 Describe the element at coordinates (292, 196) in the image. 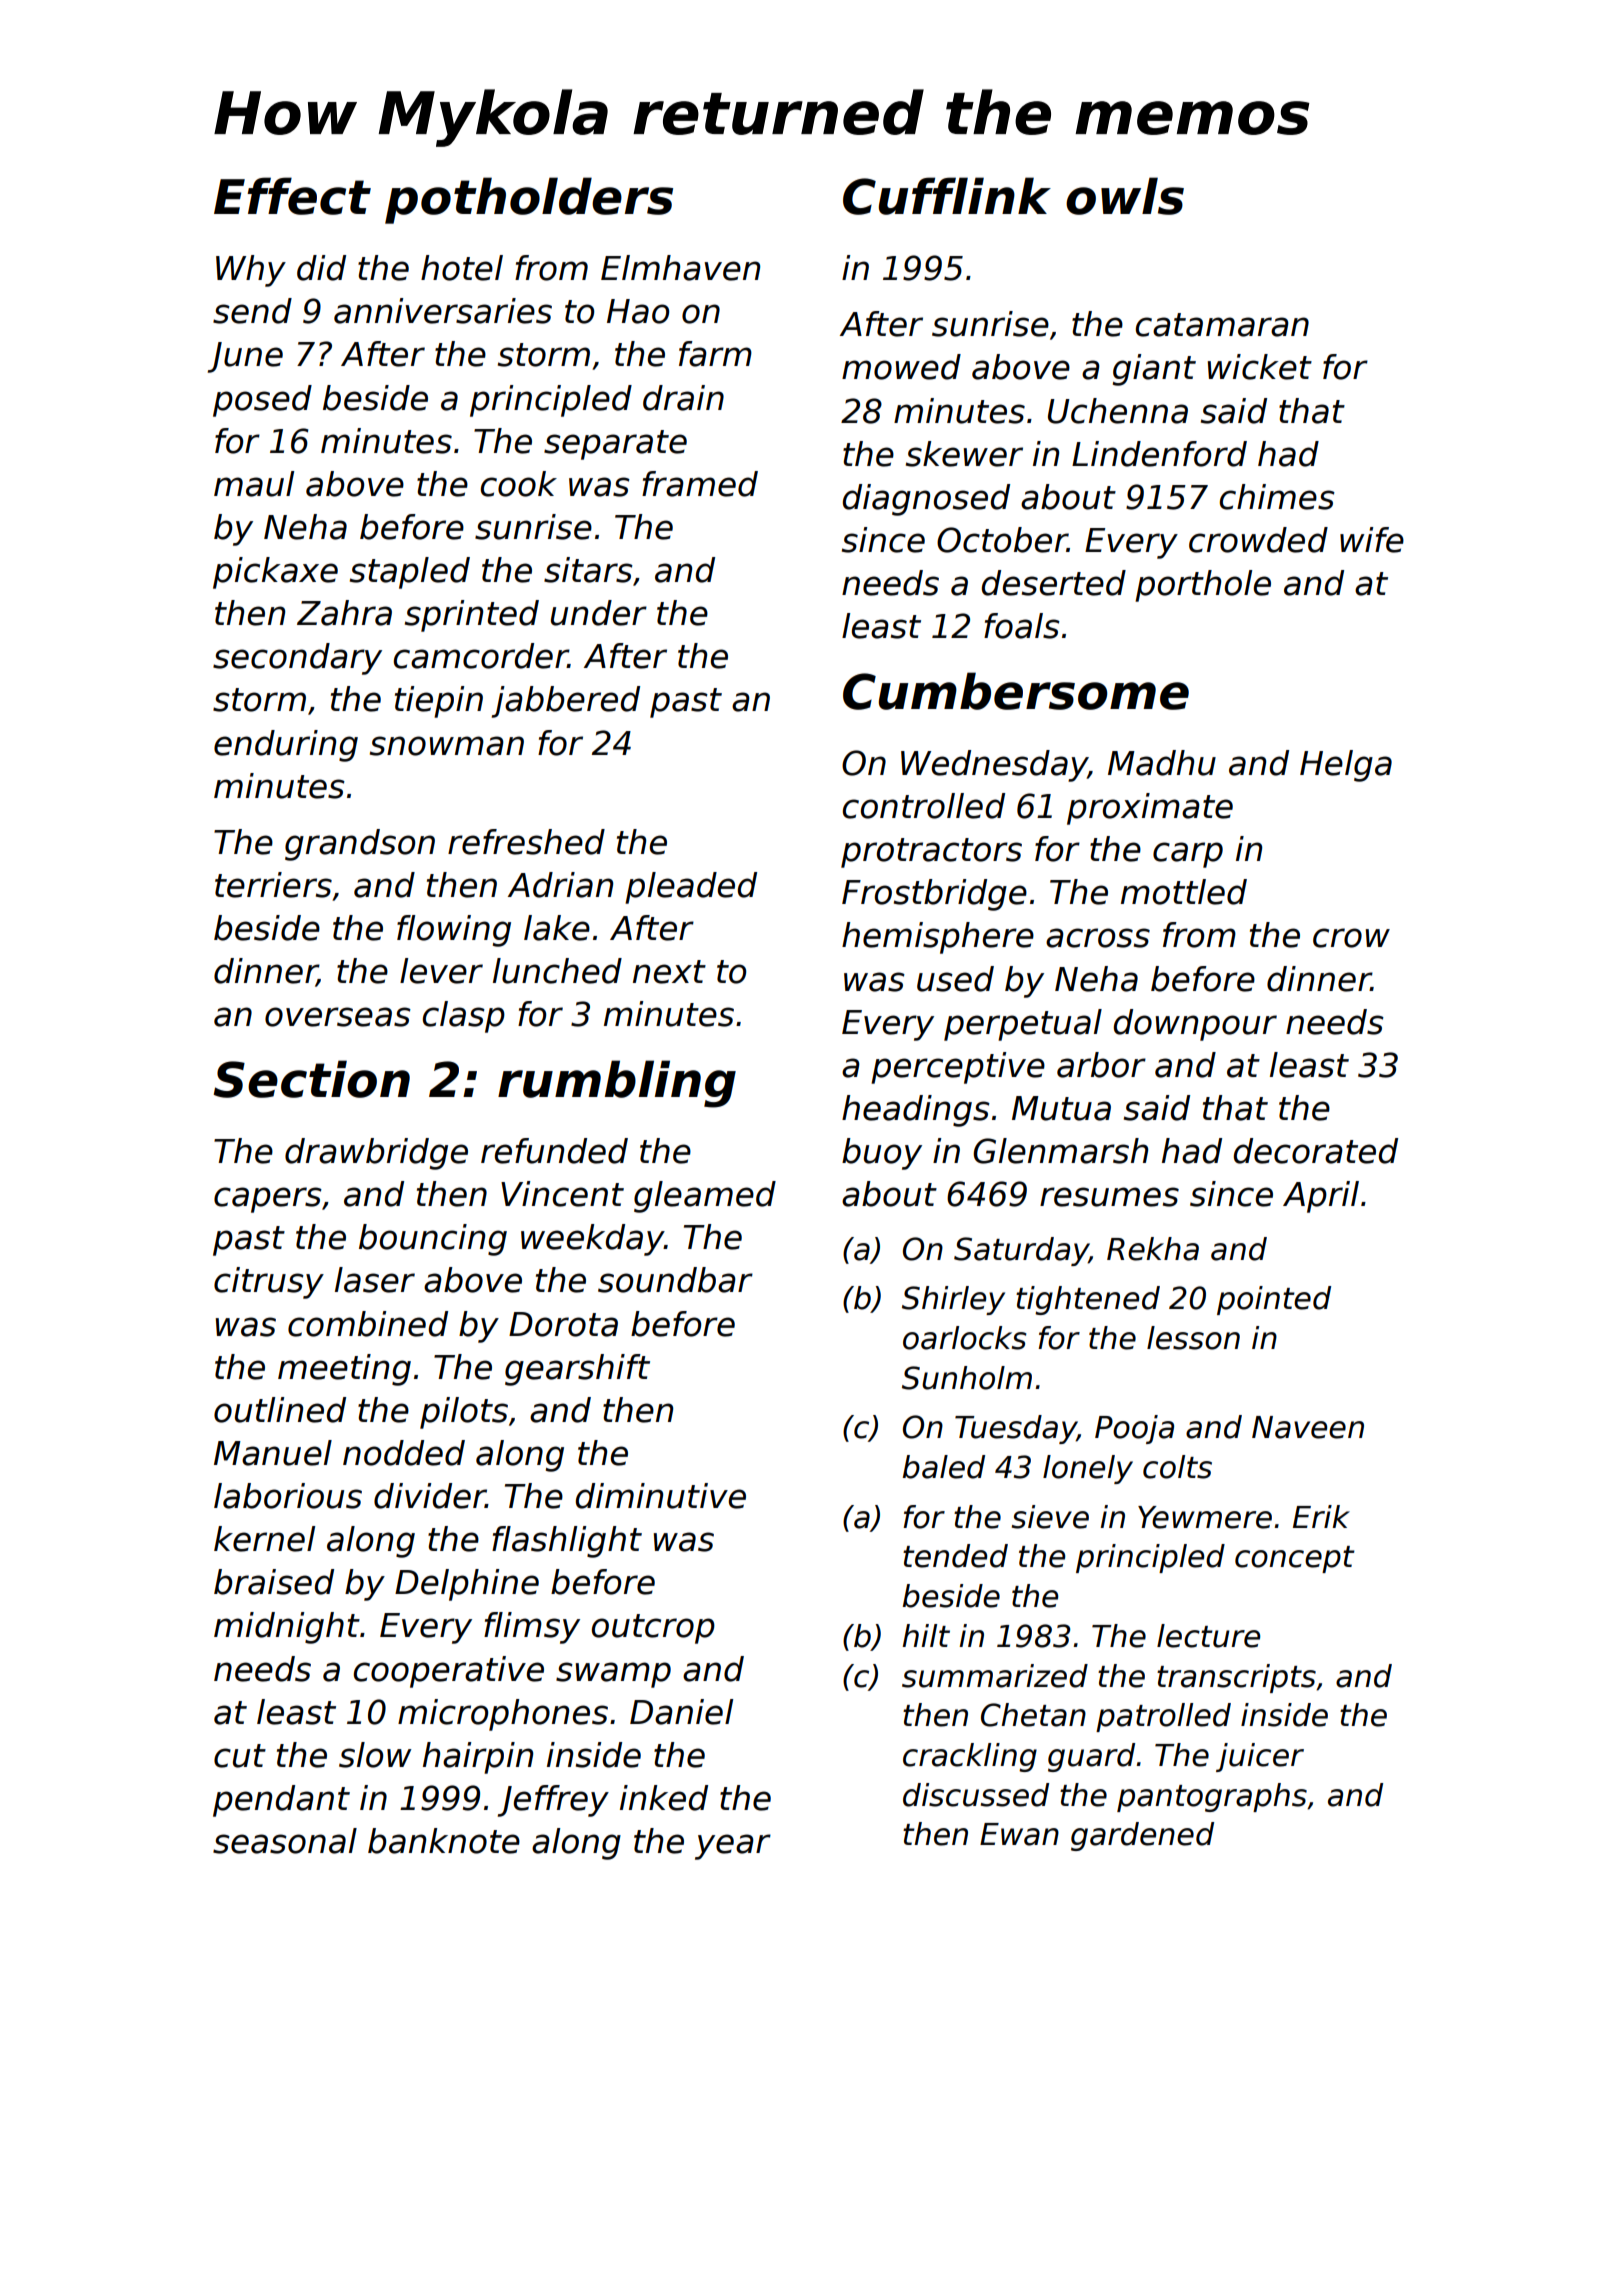

I see `Effect` at that location.
